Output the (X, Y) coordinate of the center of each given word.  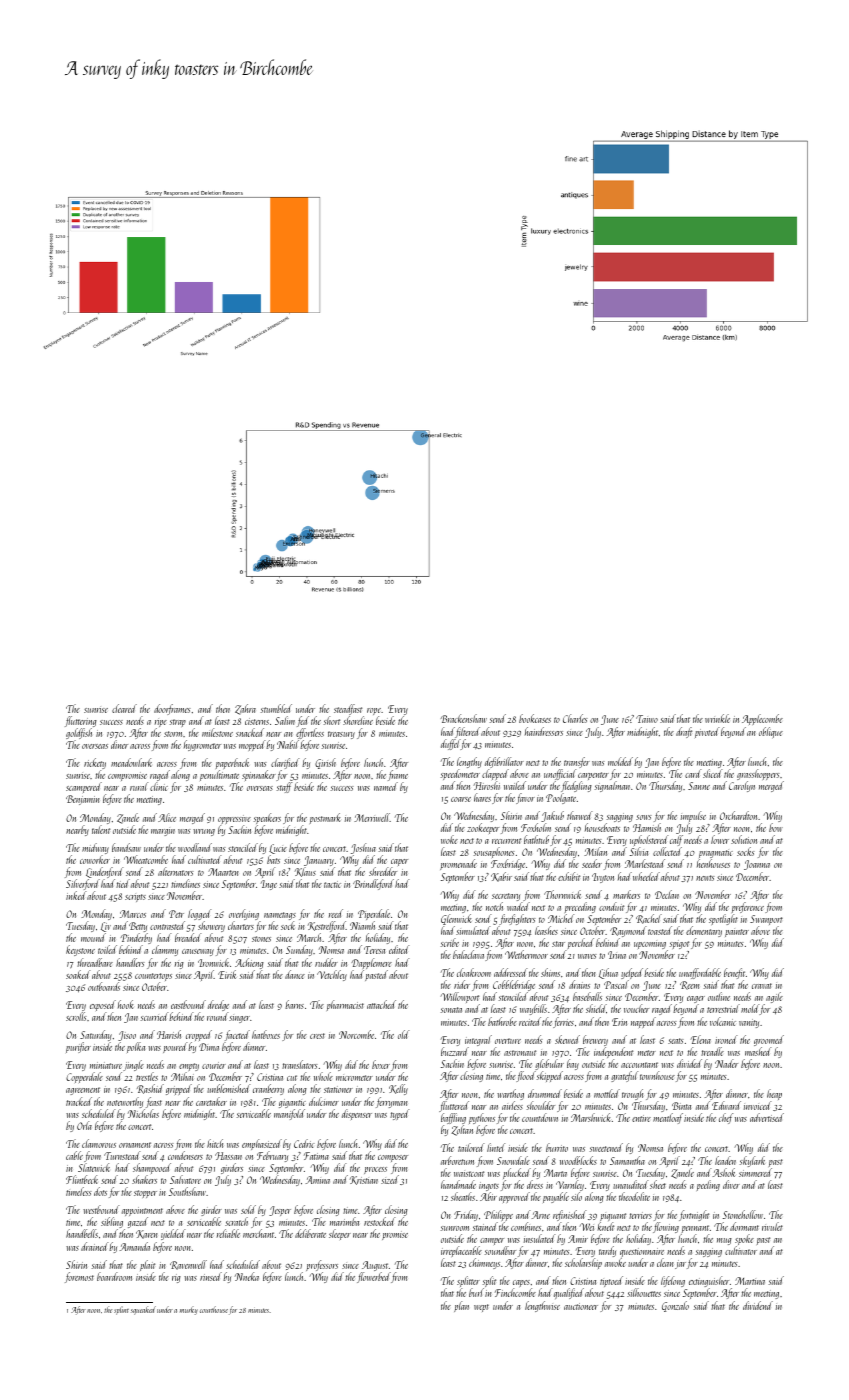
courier (214, 1065)
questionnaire (642, 1253)
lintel (496, 1147)
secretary (506, 897)
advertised (767, 1117)
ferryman (392, 1102)
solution (744, 839)
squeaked (143, 1310)
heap (774, 1095)
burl (476, 1293)
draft (684, 732)
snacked (250, 732)
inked (76, 895)
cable (74, 1155)
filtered (467, 732)
